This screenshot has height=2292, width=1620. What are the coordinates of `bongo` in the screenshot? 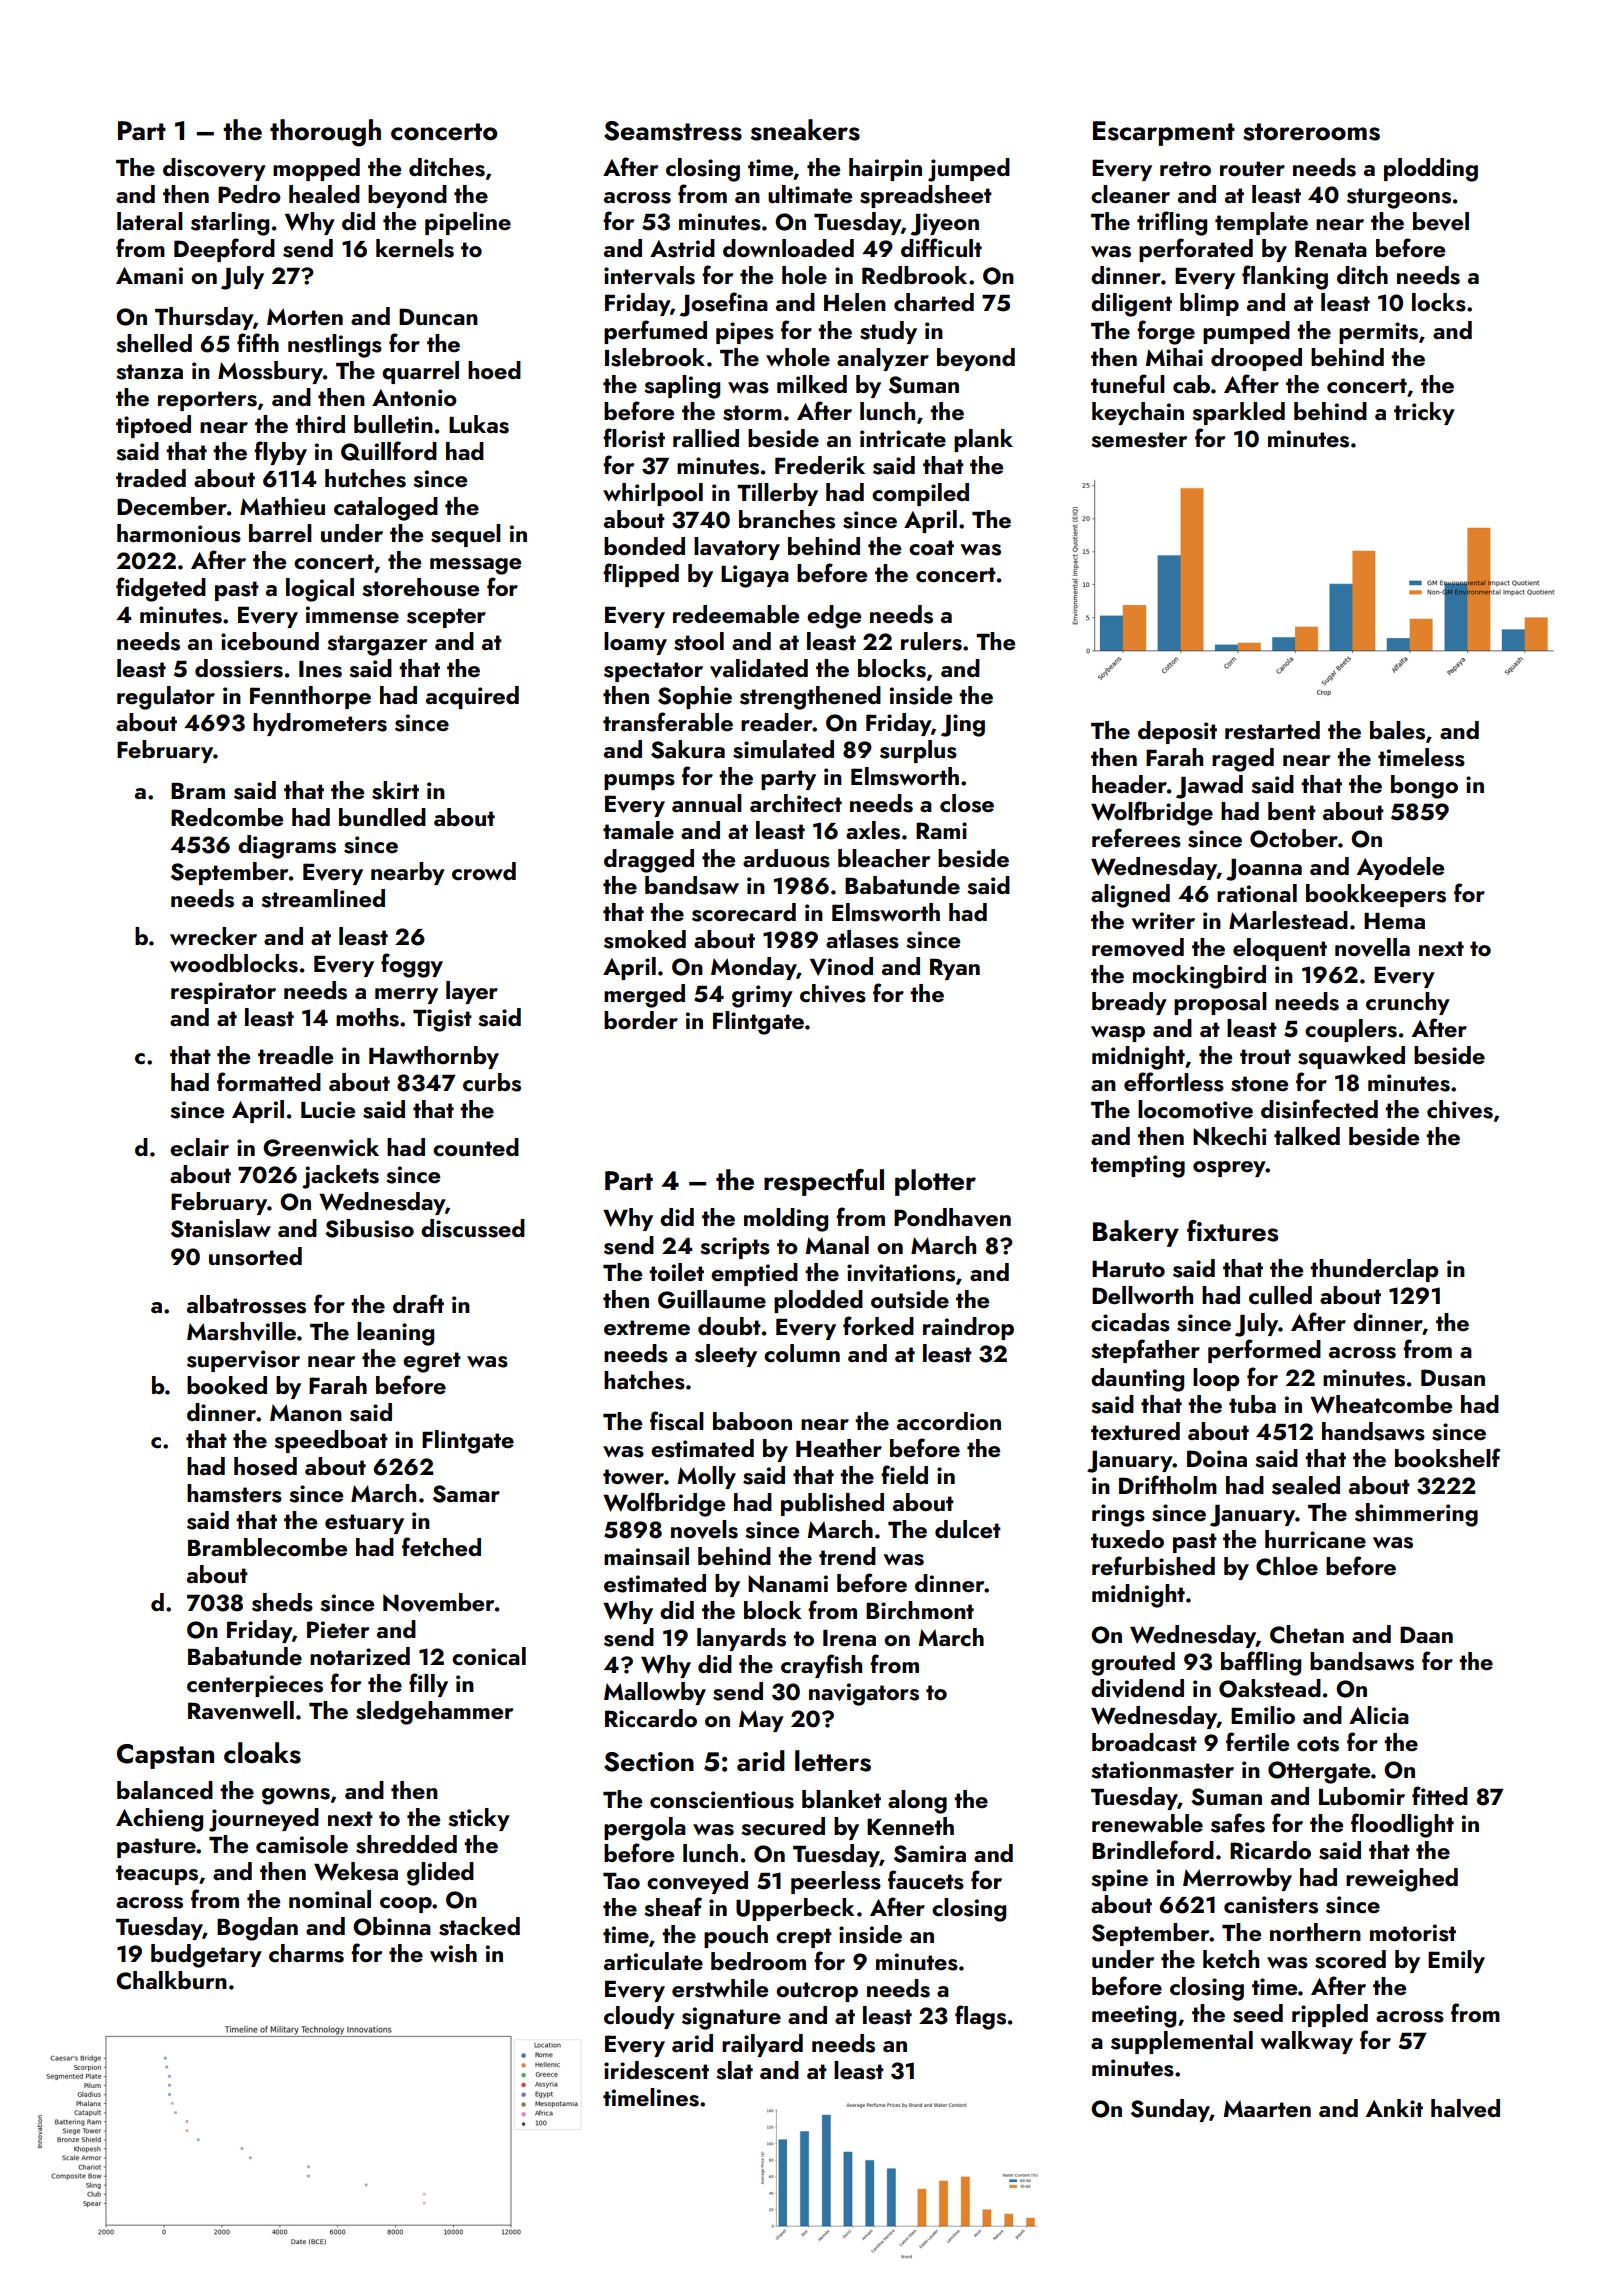 It's located at (1424, 787).
